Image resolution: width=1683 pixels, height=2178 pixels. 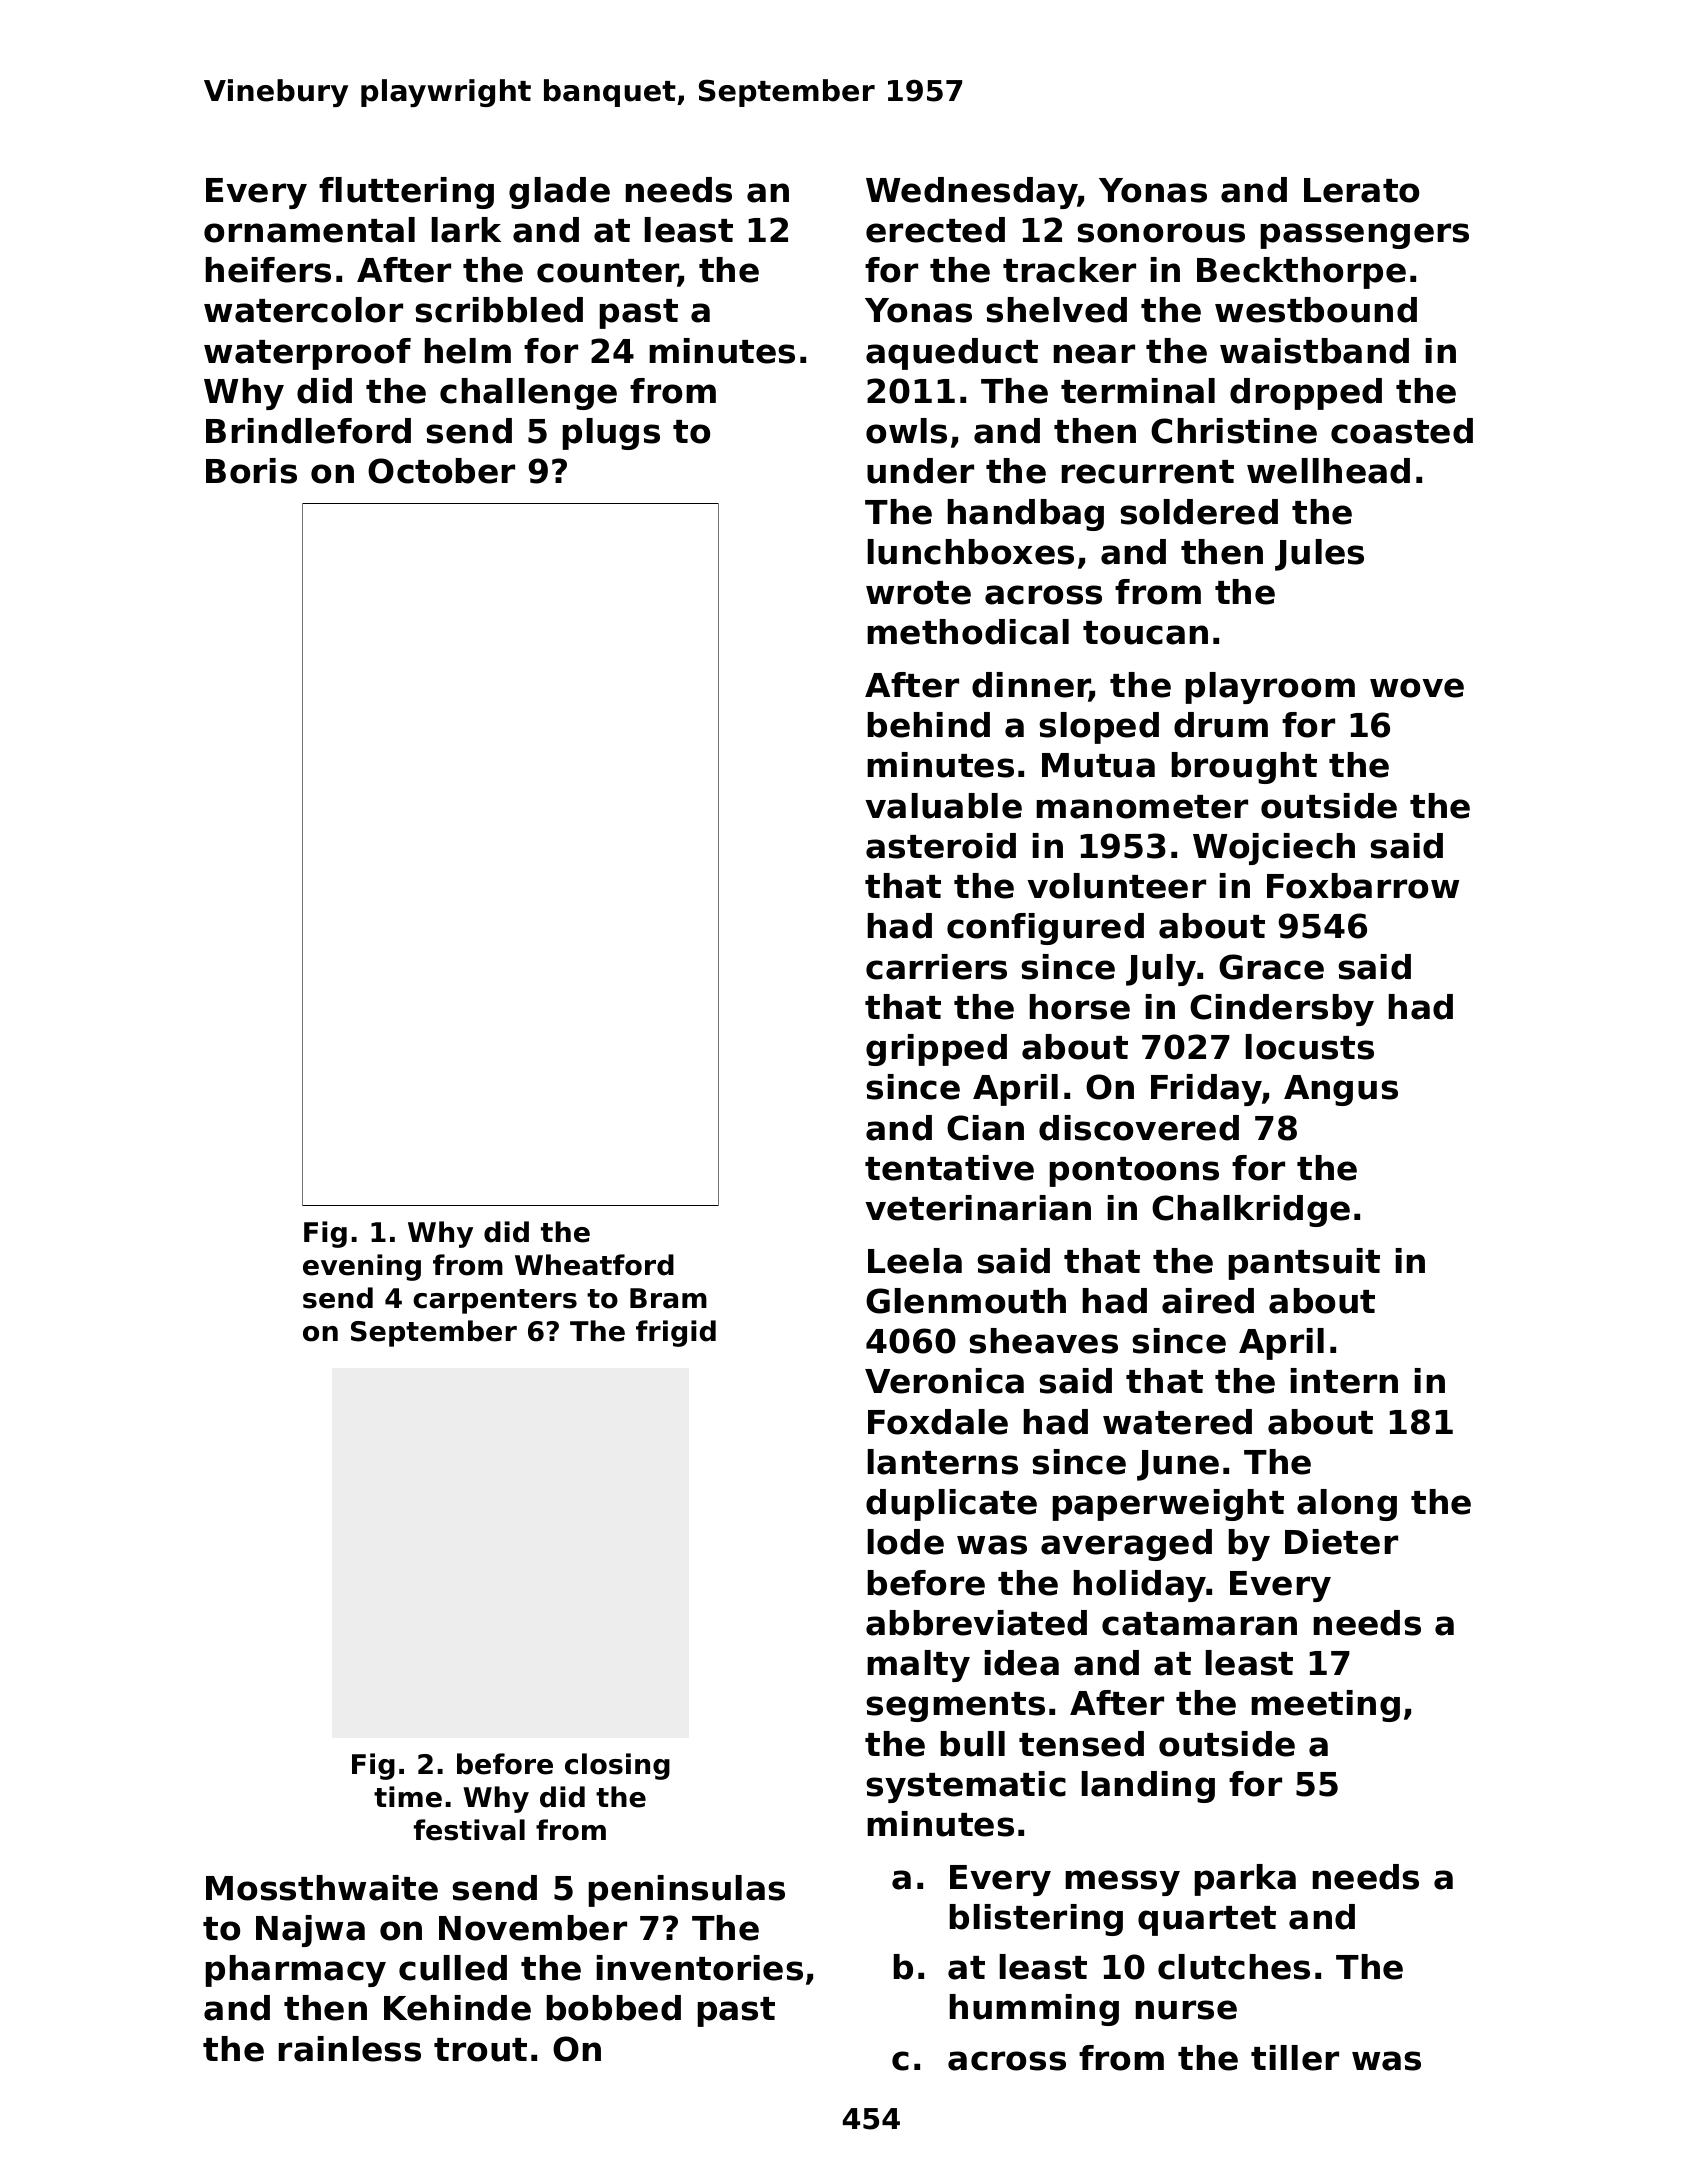 What do you see at coordinates (938, 1422) in the screenshot?
I see `Foxdale` at bounding box center [938, 1422].
